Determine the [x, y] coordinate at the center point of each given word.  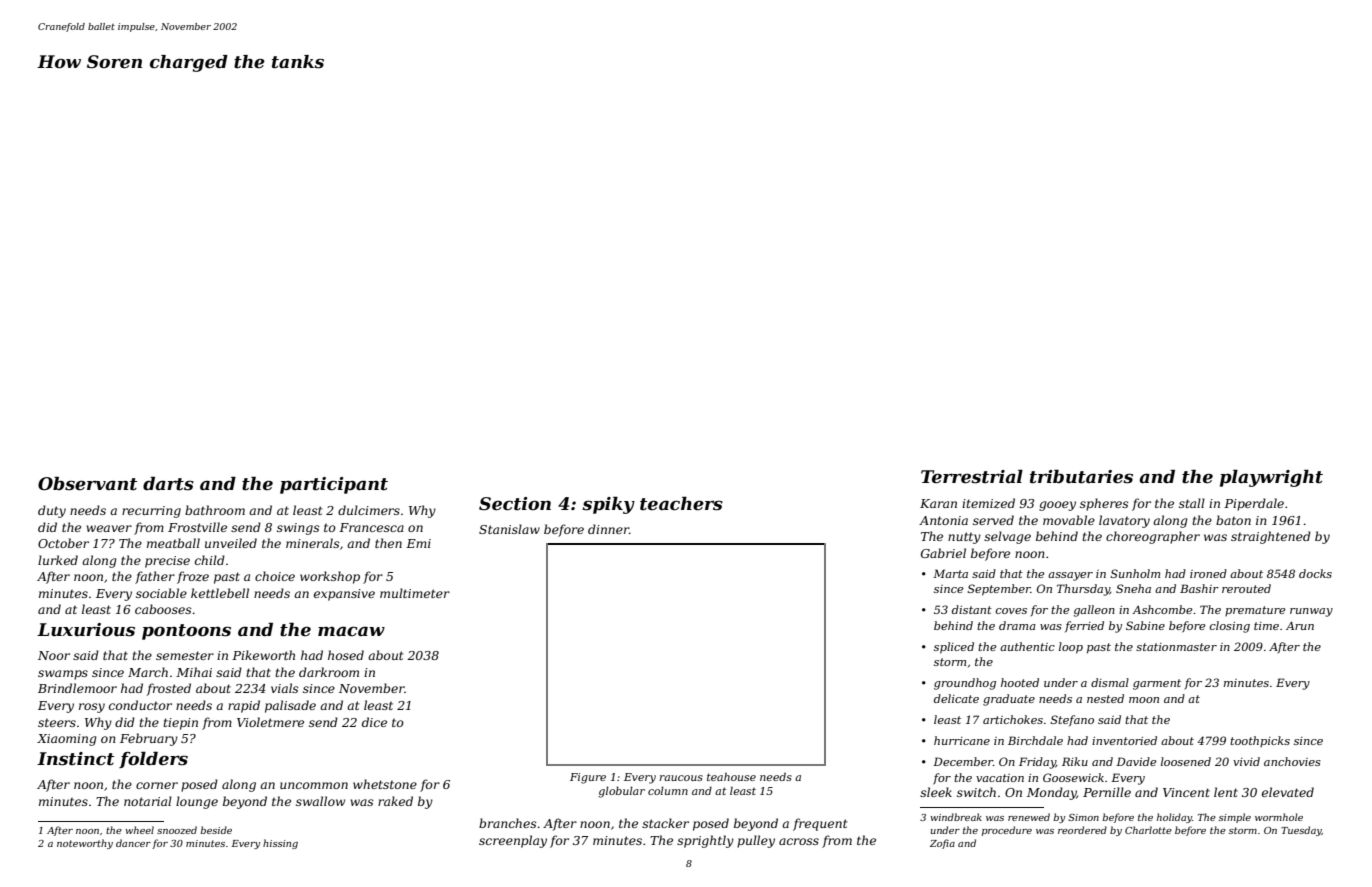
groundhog [965, 684]
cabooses [163, 609]
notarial [148, 801]
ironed [1208, 573]
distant [972, 609]
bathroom [215, 510]
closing [1230, 627]
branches [507, 823]
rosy [92, 708]
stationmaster [1176, 647]
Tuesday [1301, 831]
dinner [608, 529]
